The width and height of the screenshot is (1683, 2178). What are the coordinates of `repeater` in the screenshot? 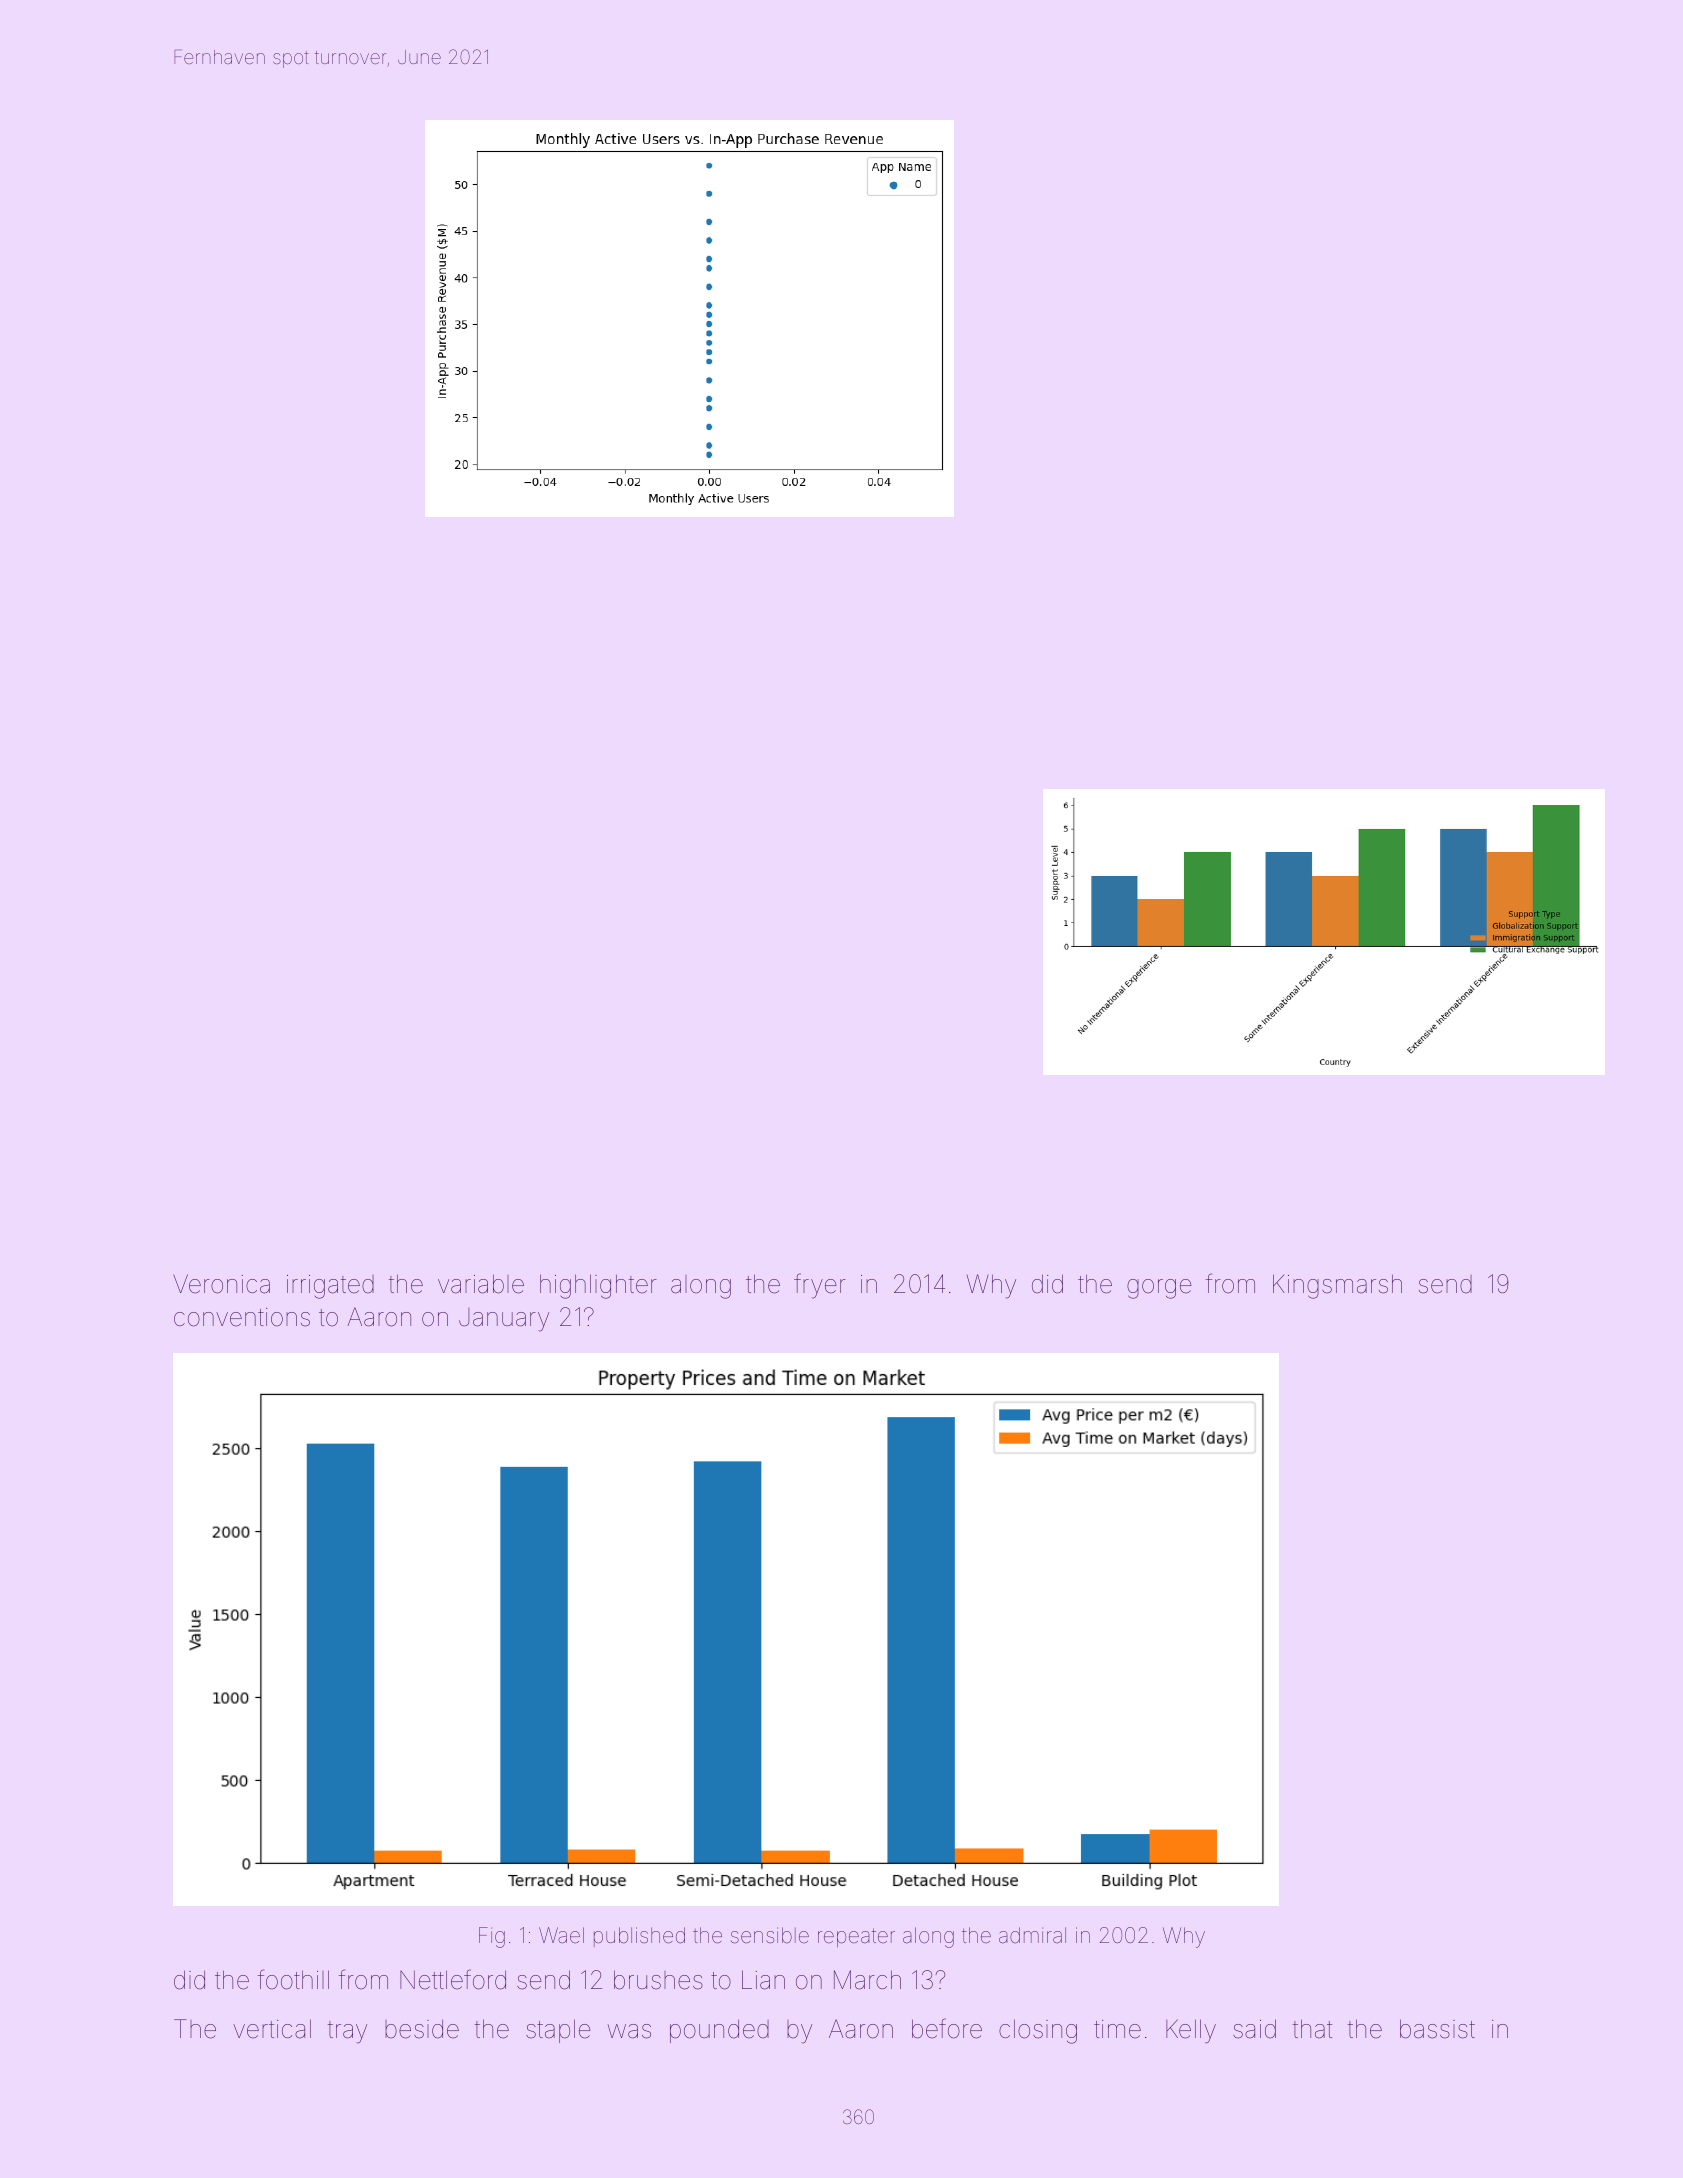 It's located at (856, 1937).
